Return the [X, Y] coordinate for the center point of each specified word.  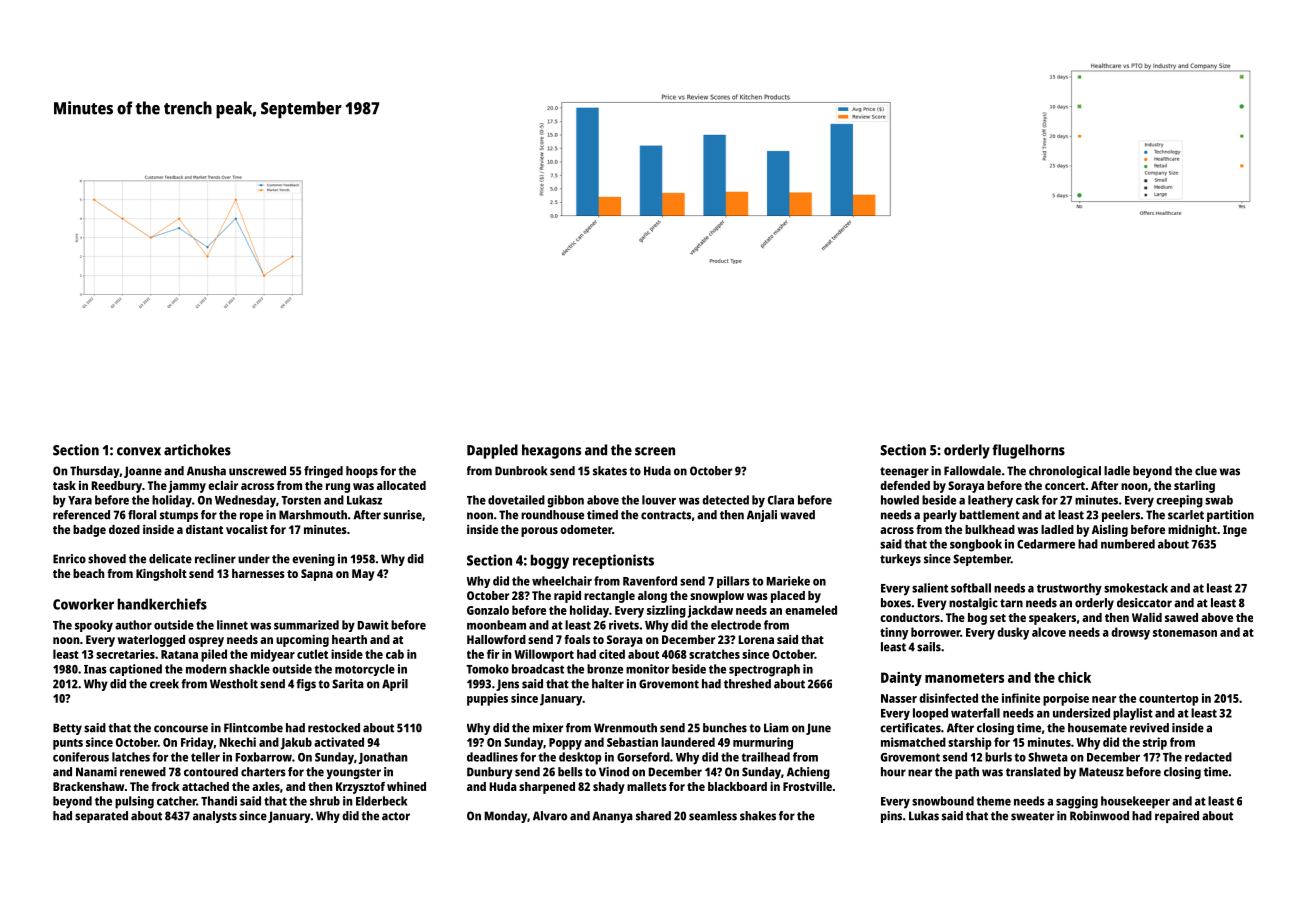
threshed [747, 684]
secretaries [125, 654]
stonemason [1185, 633]
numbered [1128, 544]
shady [609, 788]
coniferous [81, 757]
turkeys [900, 560]
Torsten [301, 500]
